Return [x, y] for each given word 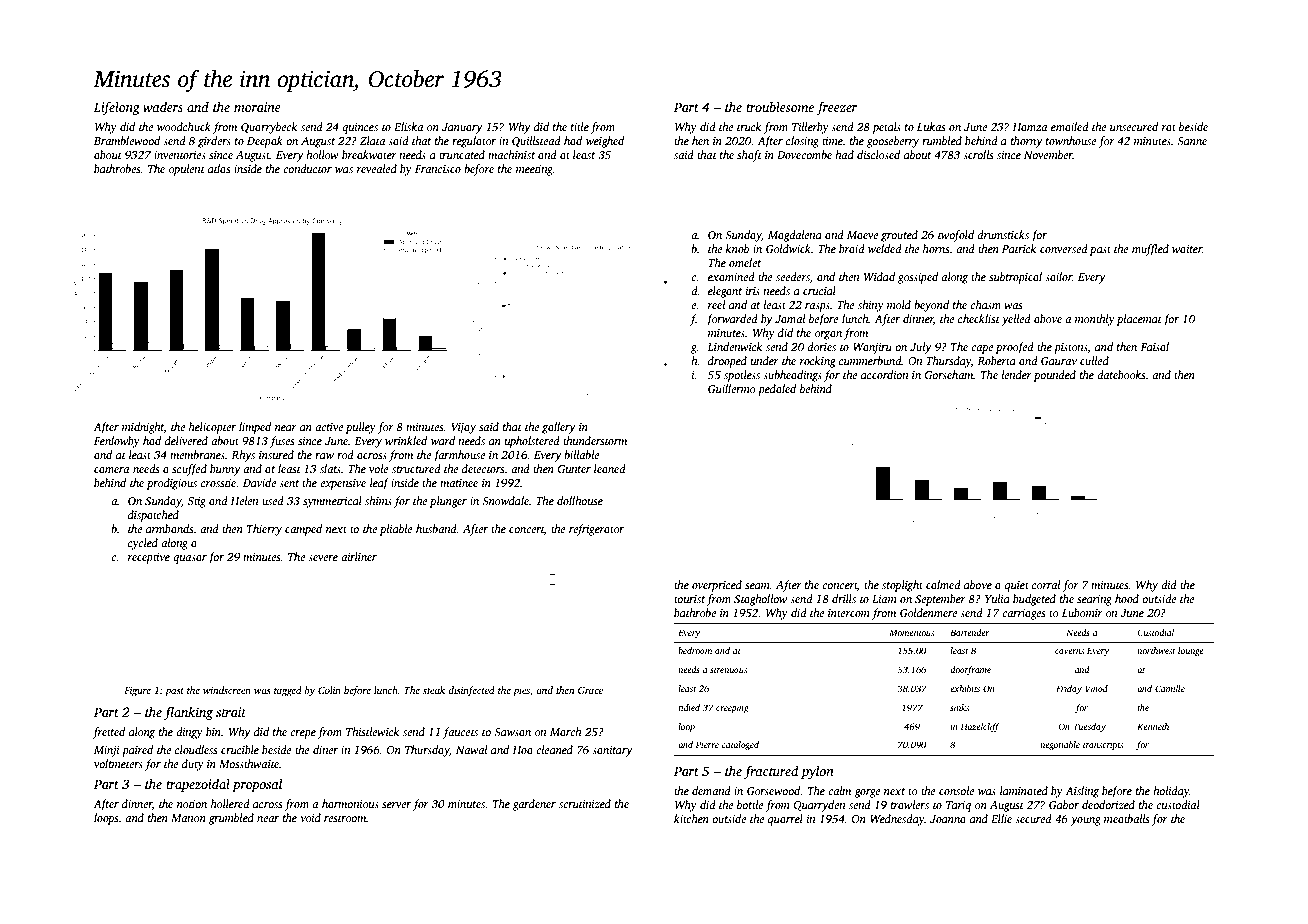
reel [716, 304]
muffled [1150, 250]
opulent [187, 170]
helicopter [212, 428]
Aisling [1082, 792]
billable [581, 454]
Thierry [264, 530]
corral [1046, 584]
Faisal [1154, 346]
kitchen [691, 818]
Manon [188, 818]
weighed [605, 142]
